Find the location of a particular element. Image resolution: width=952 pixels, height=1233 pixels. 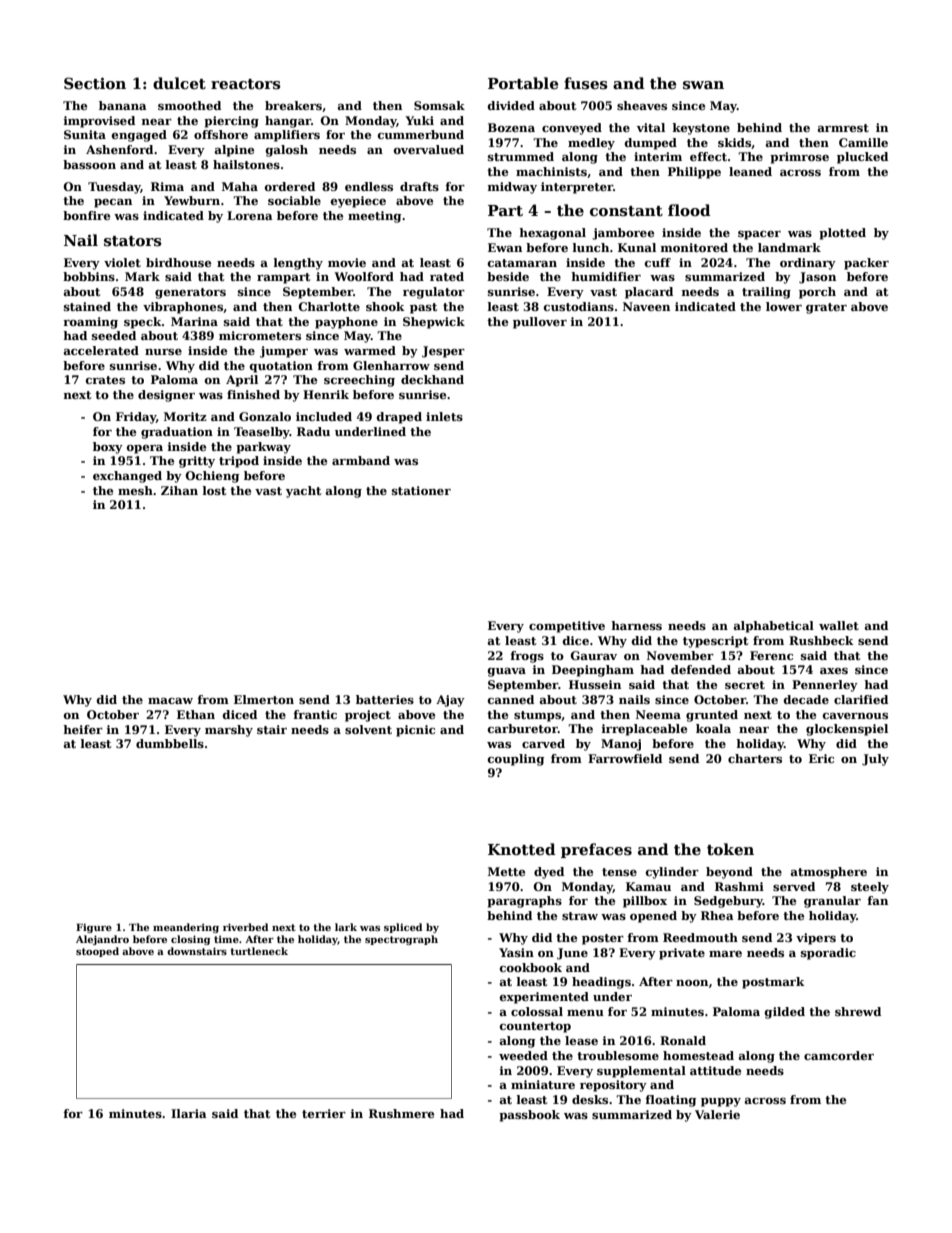

Knotted is located at coordinates (522, 849).
